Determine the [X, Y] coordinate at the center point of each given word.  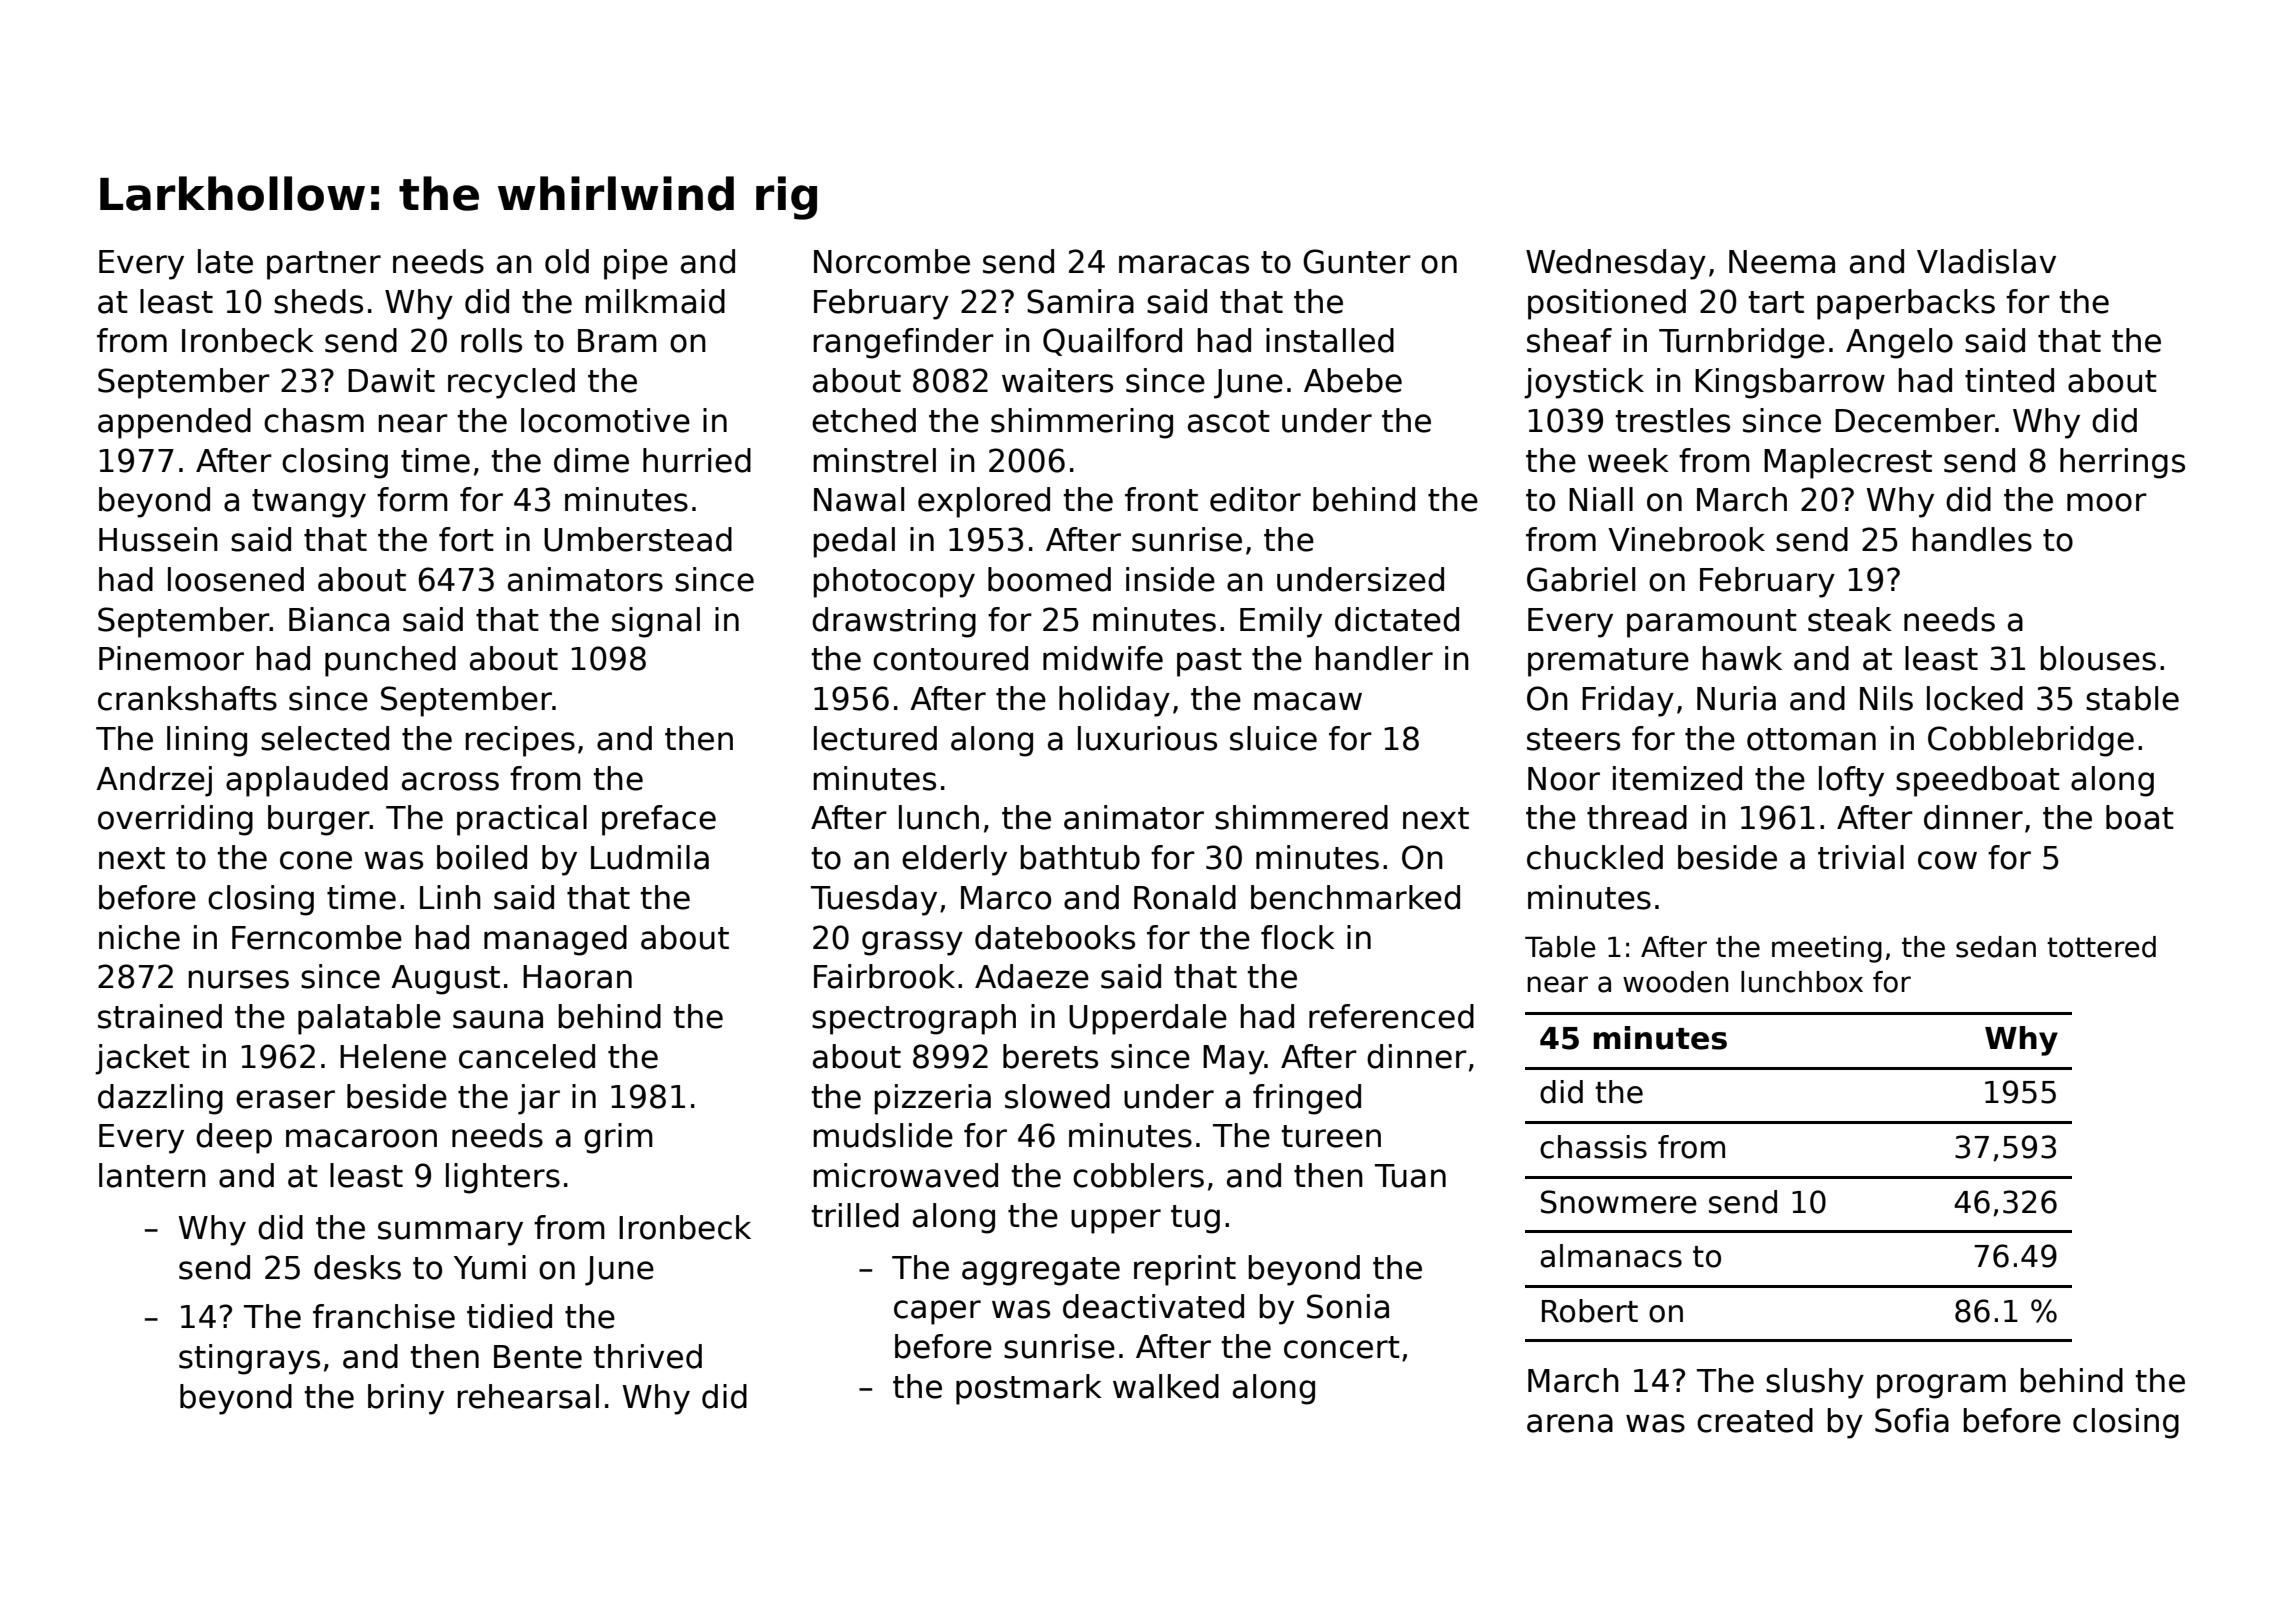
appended [174, 423]
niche [139, 937]
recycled [511, 383]
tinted [2009, 380]
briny [406, 1399]
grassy [912, 943]
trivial [1861, 857]
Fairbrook [884, 976]
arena [1570, 1423]
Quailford [1112, 342]
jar [539, 1099]
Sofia [1912, 1420]
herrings [2122, 463]
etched [864, 420]
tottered [2101, 947]
